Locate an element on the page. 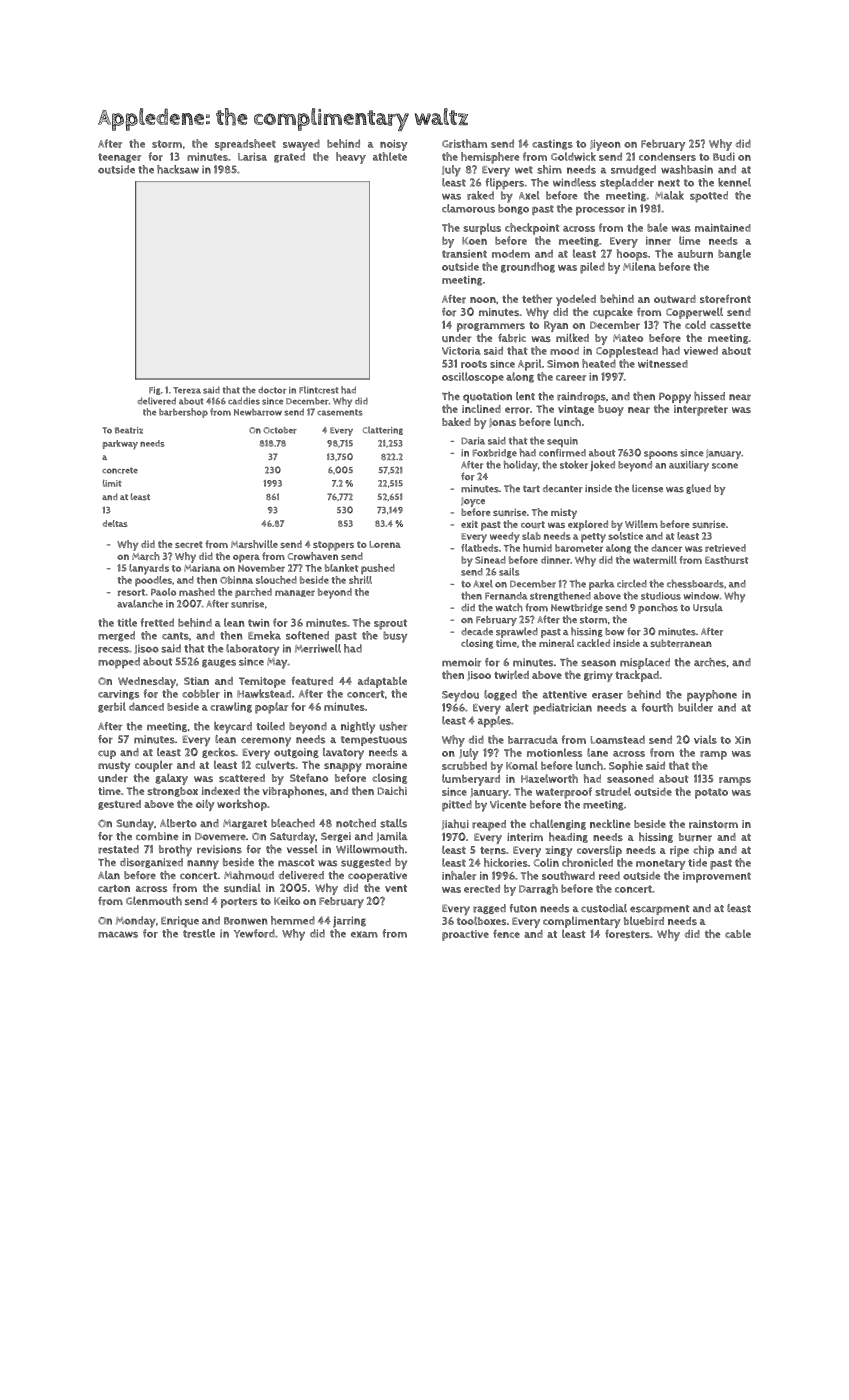  outward is located at coordinates (675, 299).
